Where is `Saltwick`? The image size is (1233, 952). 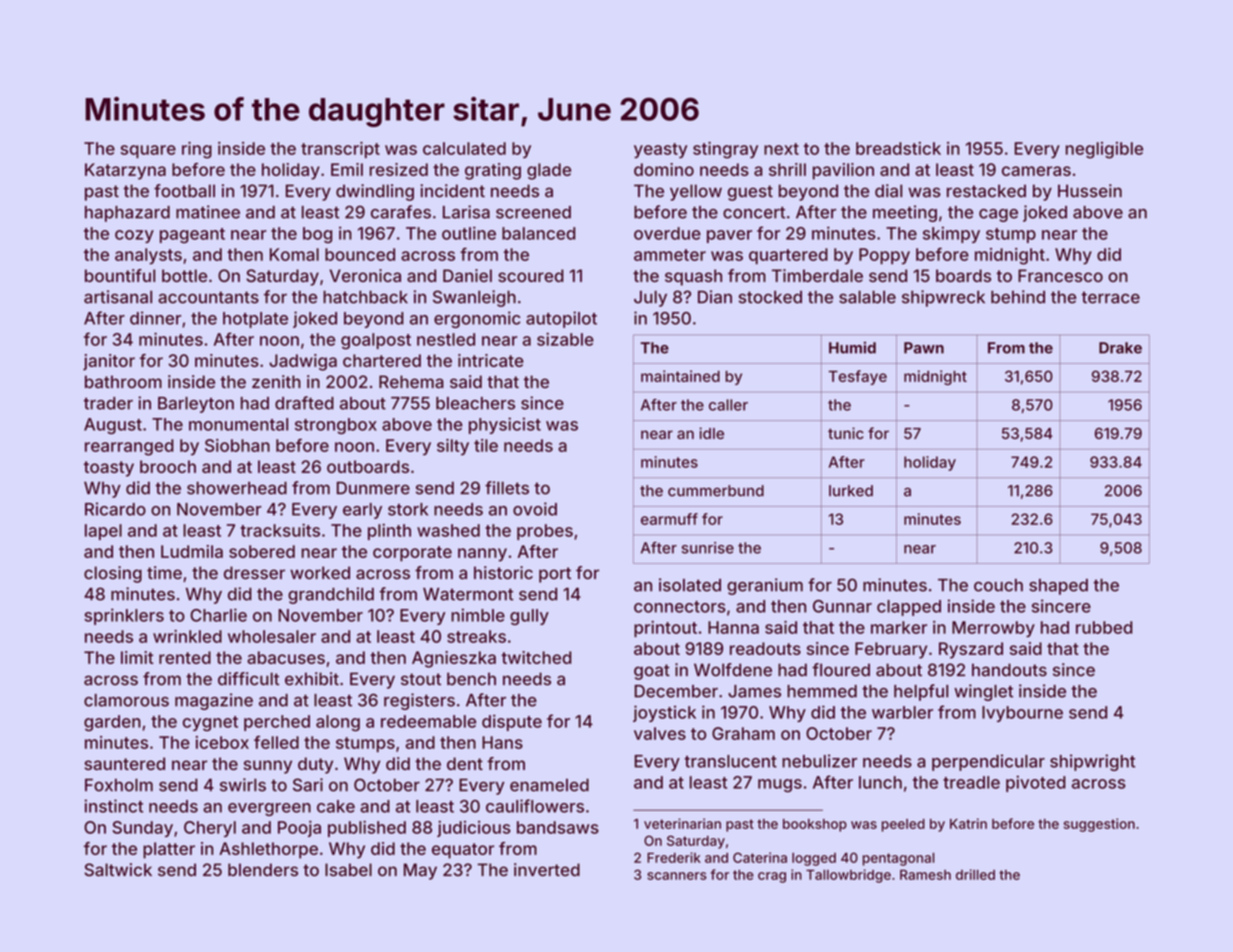 Saltwick is located at coordinates (118, 870).
